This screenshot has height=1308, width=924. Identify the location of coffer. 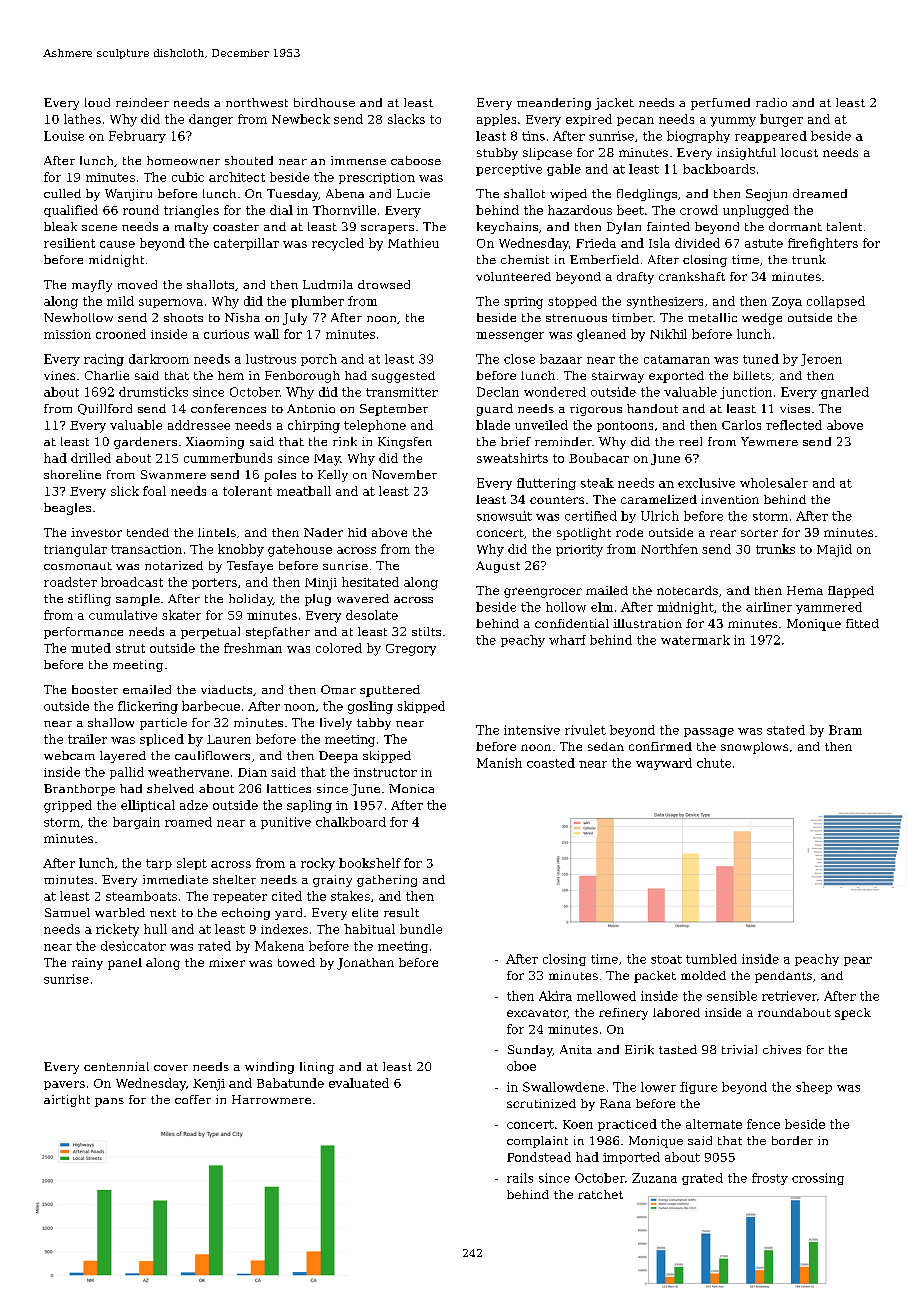
(193, 1099).
